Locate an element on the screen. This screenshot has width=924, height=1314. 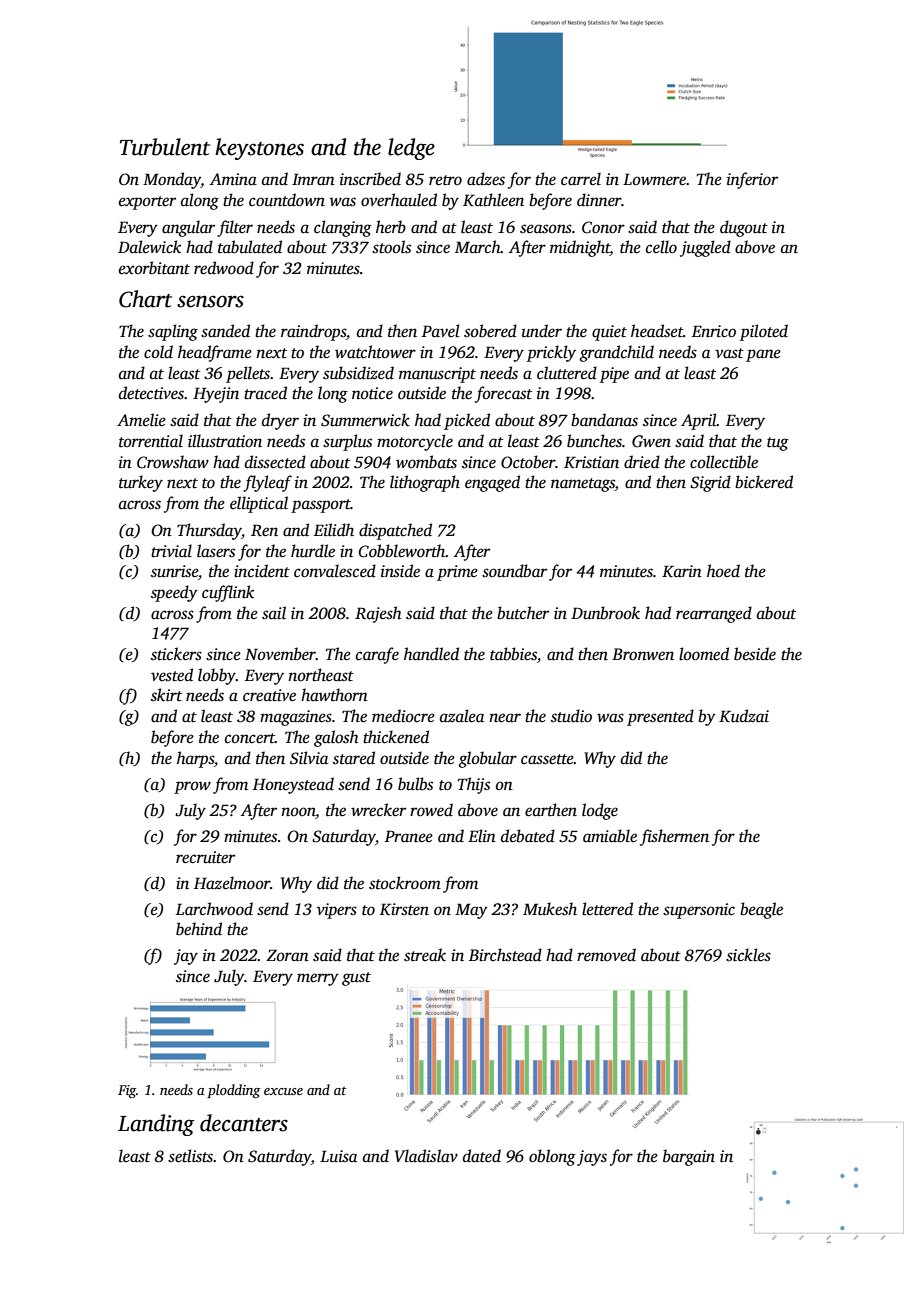
sickles is located at coordinates (748, 955).
